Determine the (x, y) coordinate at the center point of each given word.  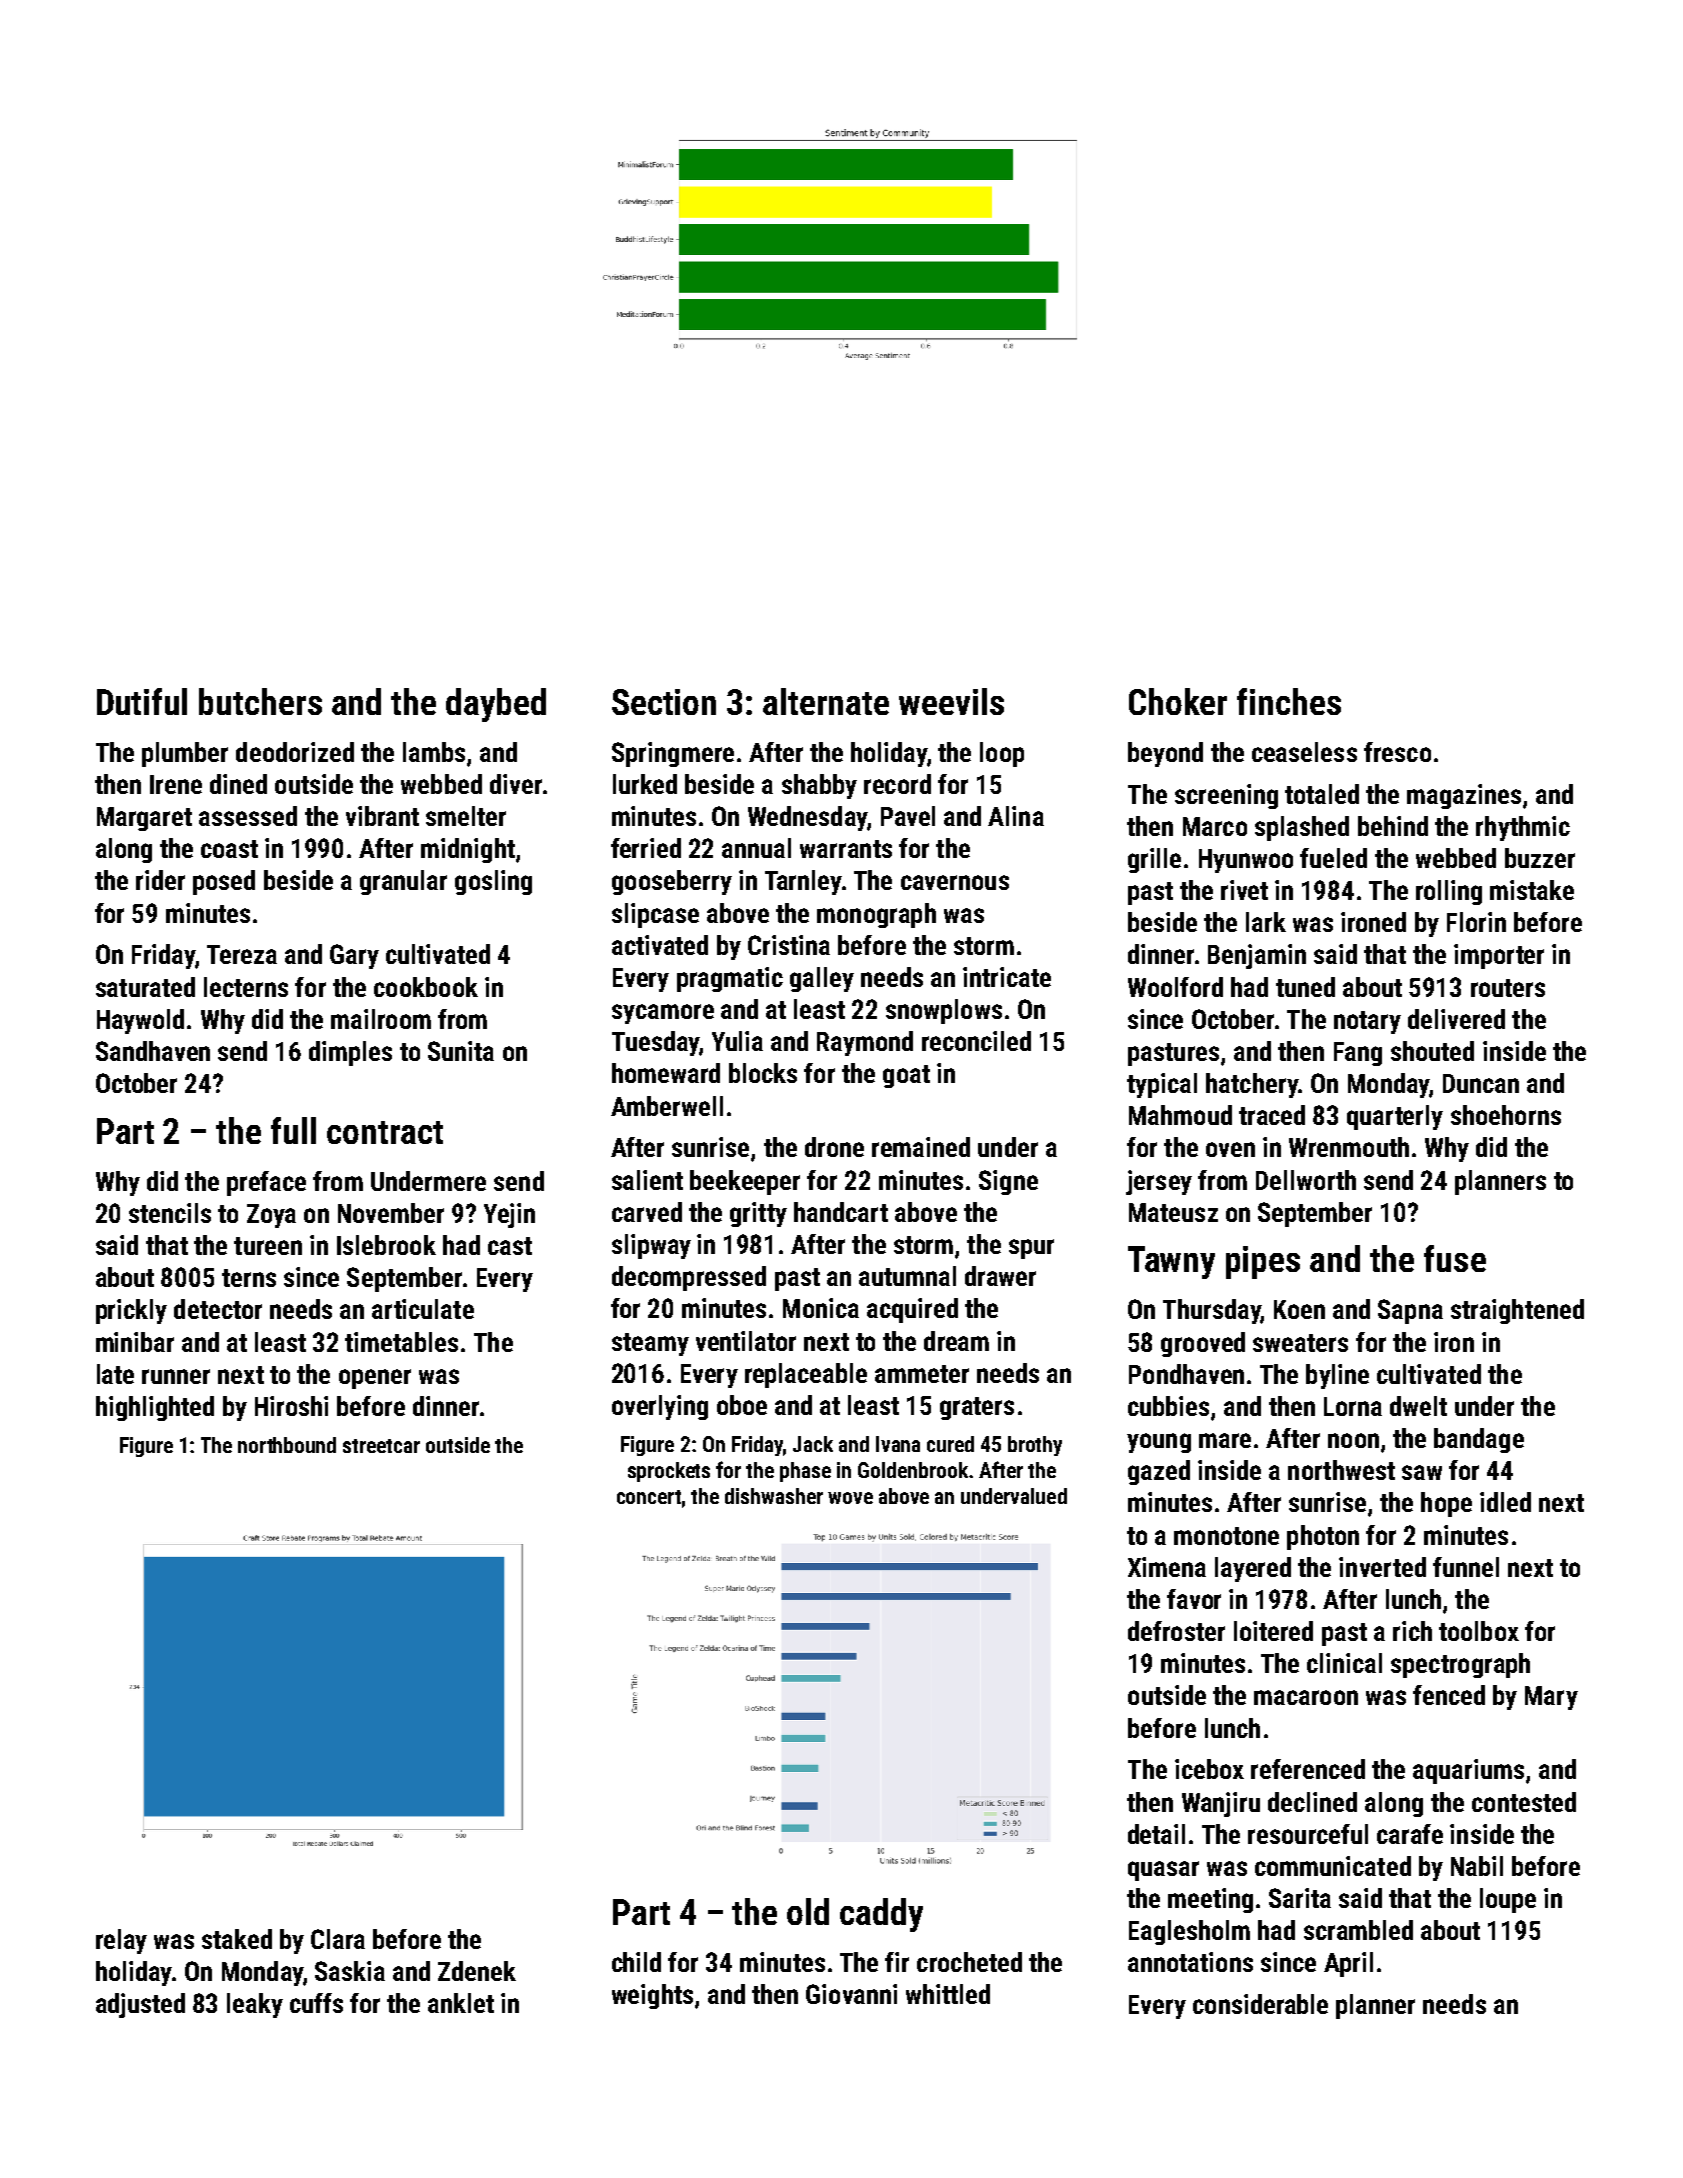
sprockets (669, 1472)
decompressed (689, 1278)
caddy (881, 1915)
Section (664, 702)
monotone (1226, 1536)
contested (1524, 1802)
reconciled (976, 1041)
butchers (260, 701)
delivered (1456, 1019)
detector (218, 1309)
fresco (1397, 752)
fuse (1455, 1258)
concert (649, 1497)
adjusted (140, 2005)
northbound (287, 1445)
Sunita (461, 1051)
